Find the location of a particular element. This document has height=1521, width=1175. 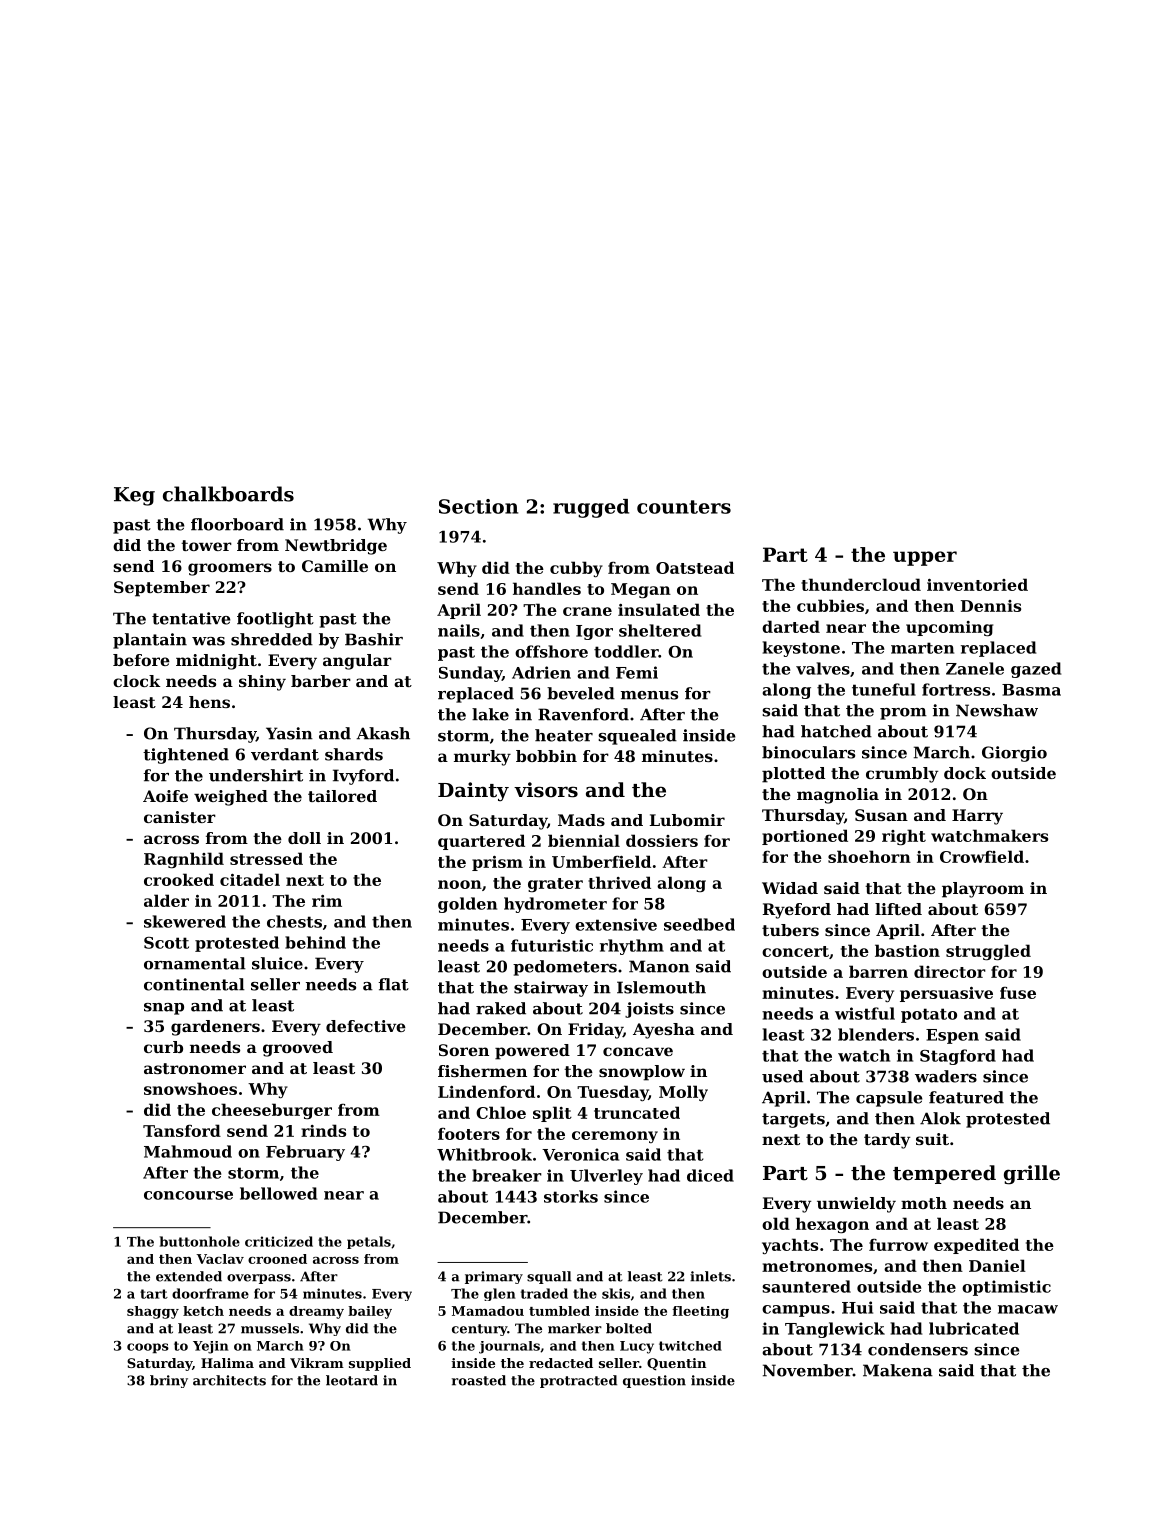

Harry is located at coordinates (977, 817).
